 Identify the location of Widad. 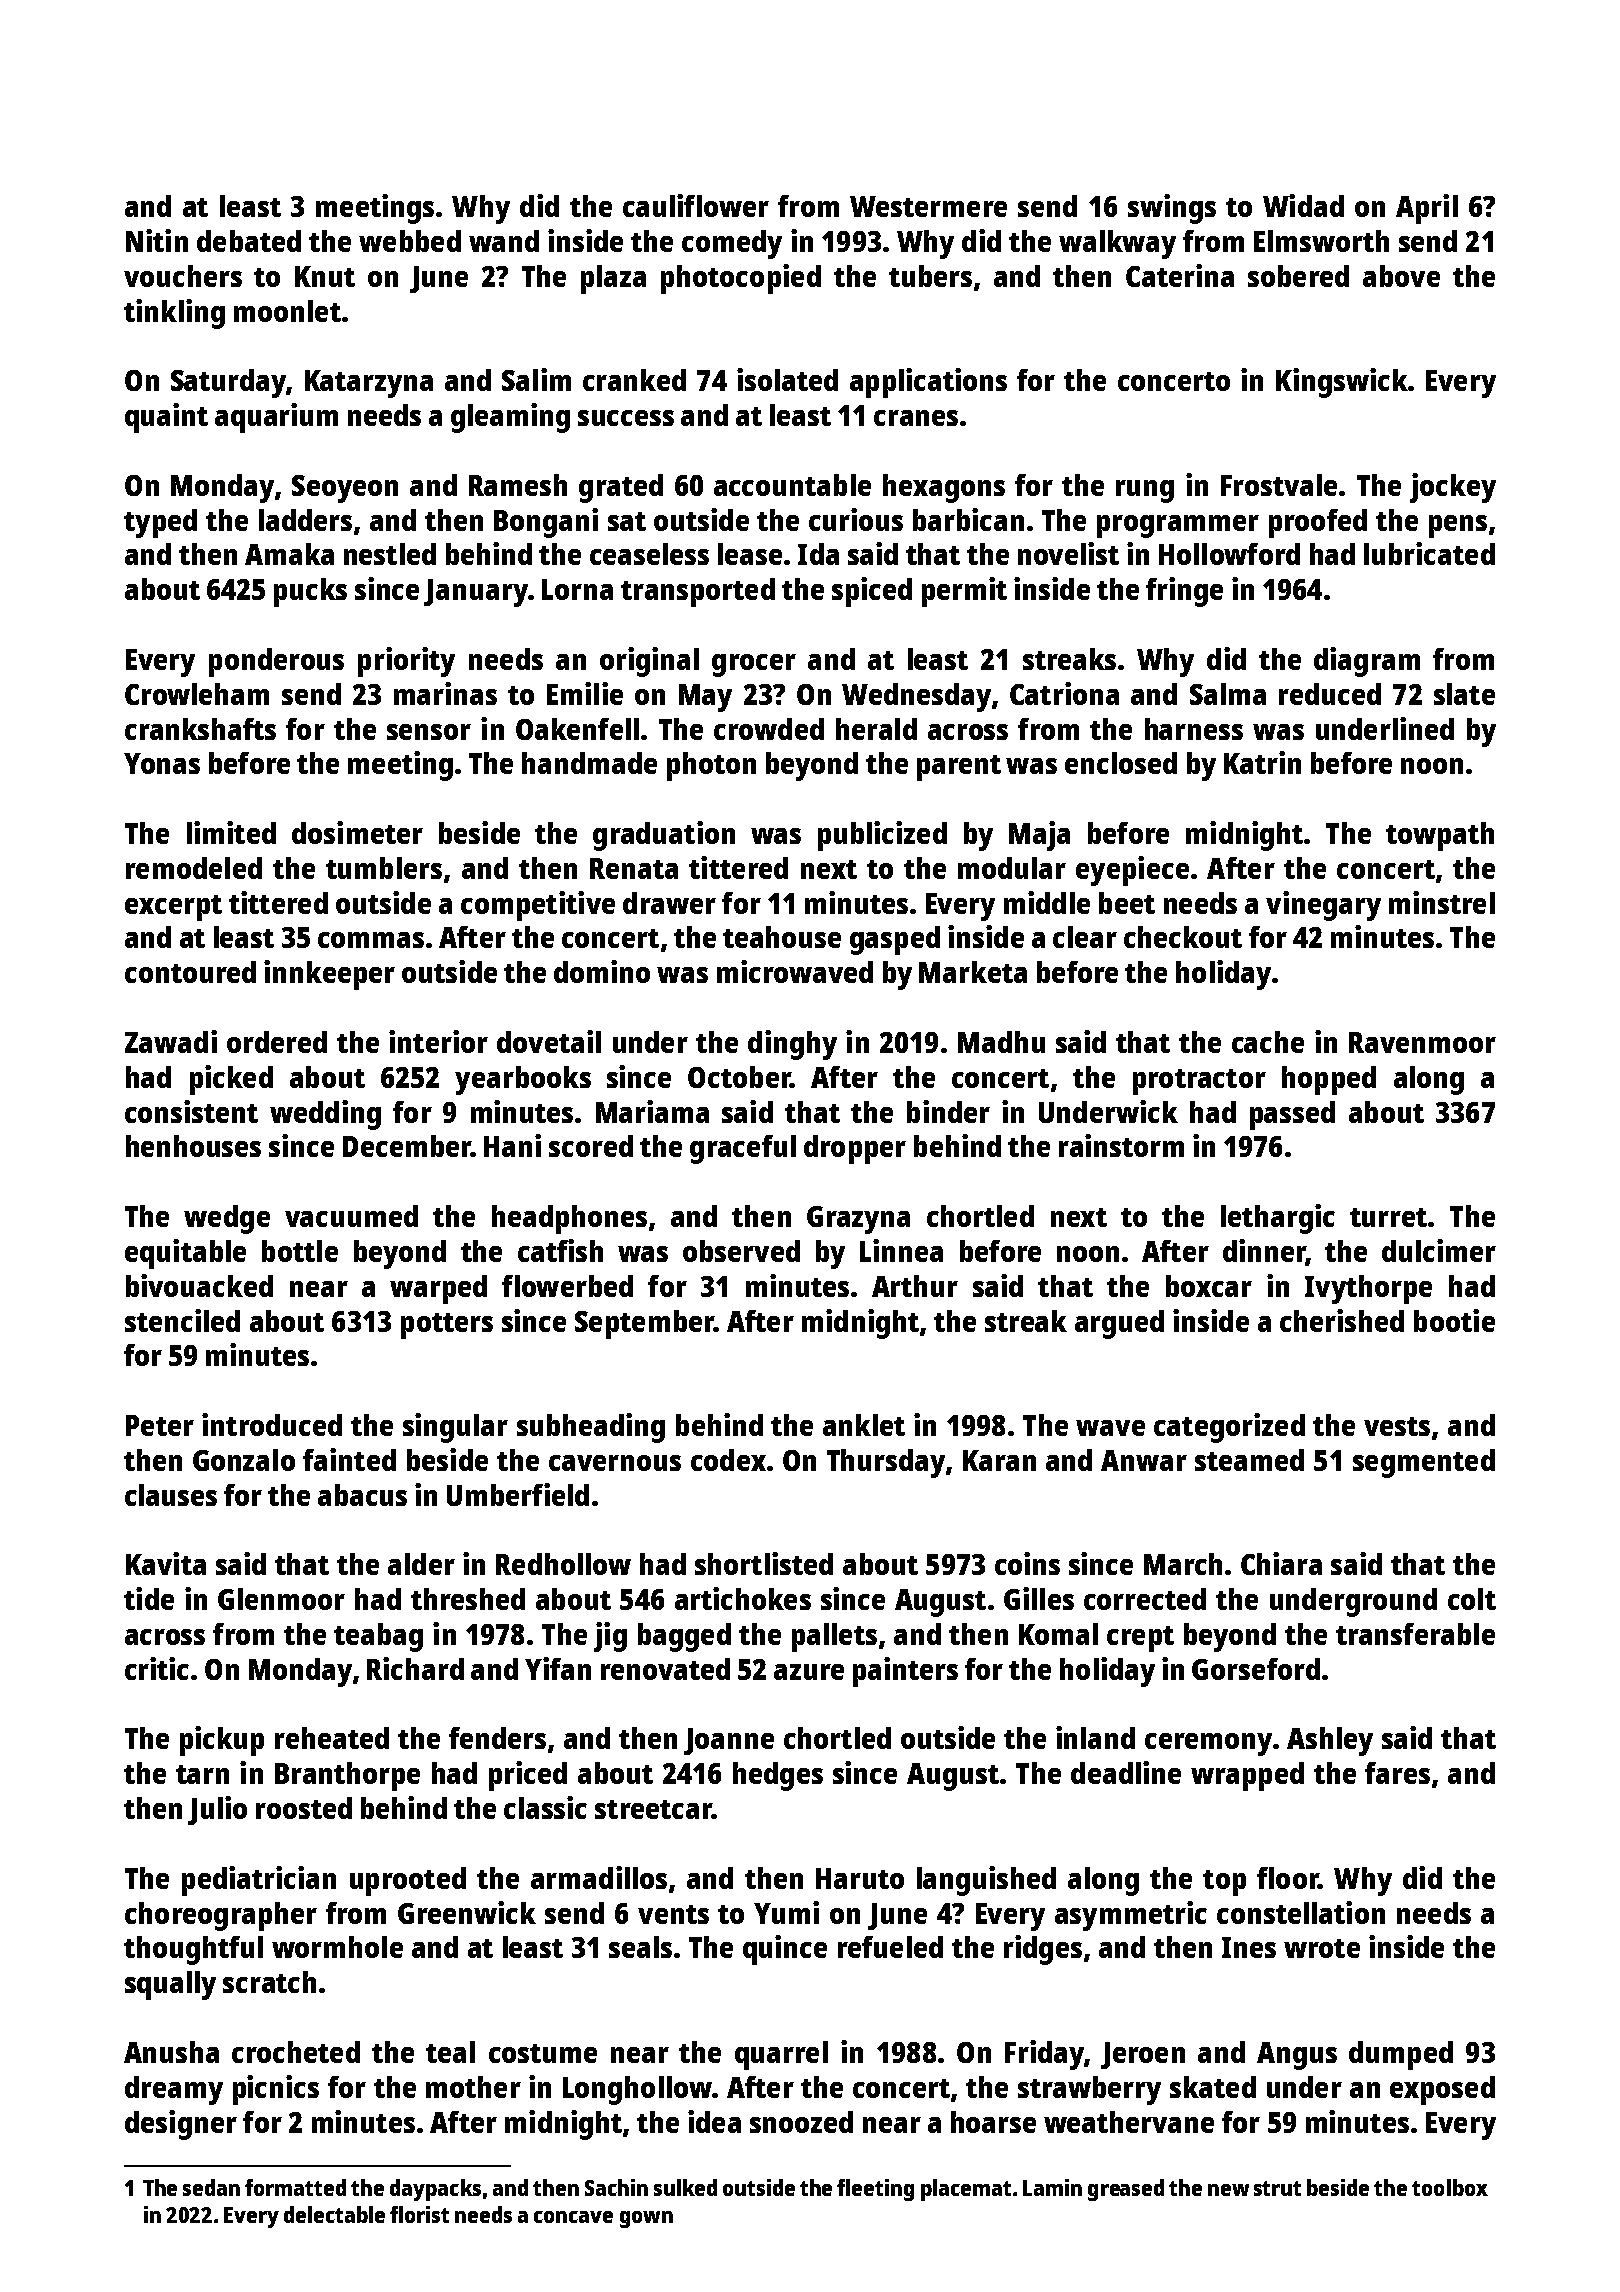
(1303, 205).
